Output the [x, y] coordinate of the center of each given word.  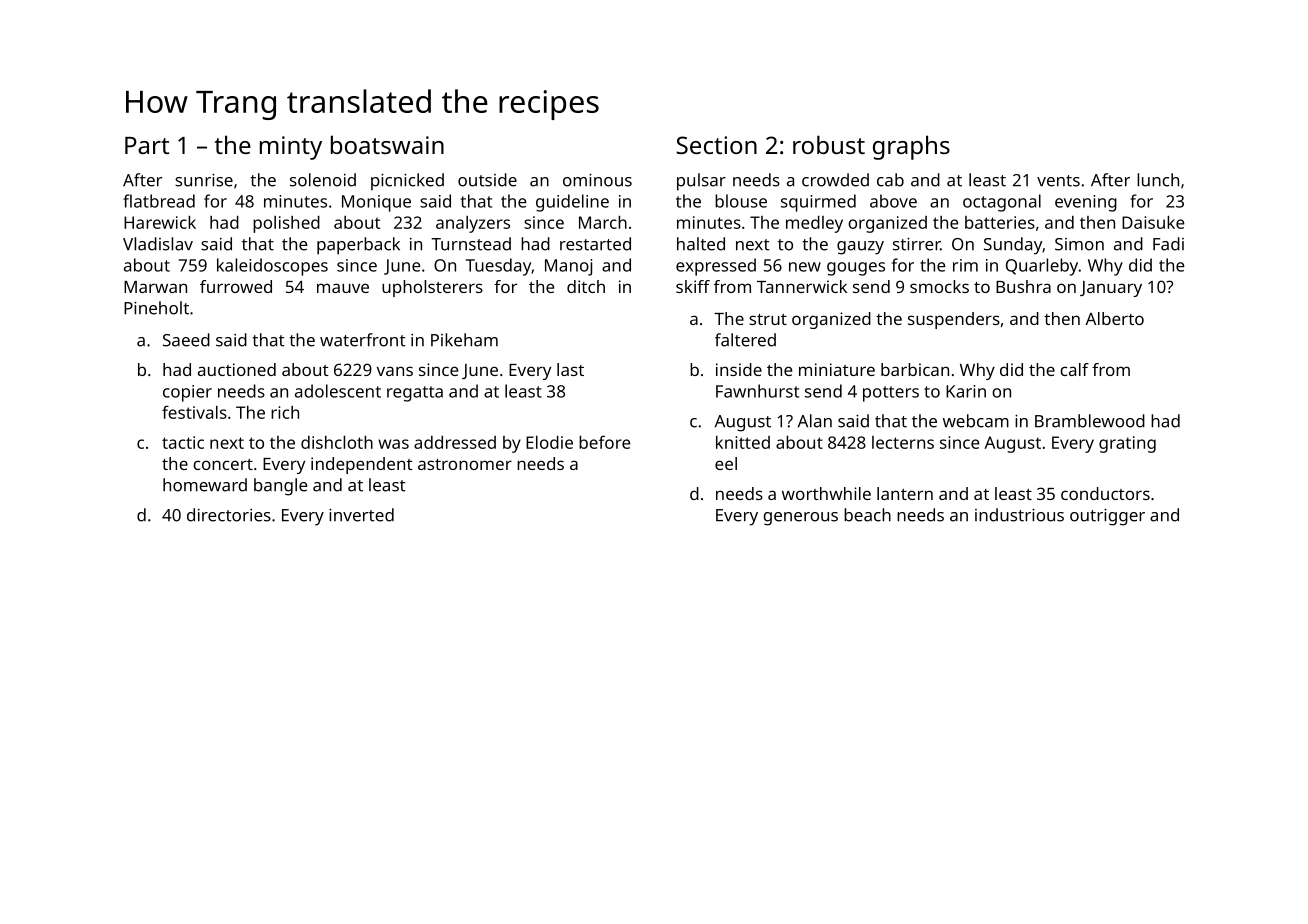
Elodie [549, 442]
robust [829, 144]
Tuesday [498, 267]
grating [1127, 444]
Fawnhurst [757, 391]
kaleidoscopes [272, 267]
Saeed [186, 340]
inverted [361, 515]
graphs [911, 147]
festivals [194, 412]
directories [229, 515]
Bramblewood [1090, 421]
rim [965, 265]
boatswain [387, 144]
